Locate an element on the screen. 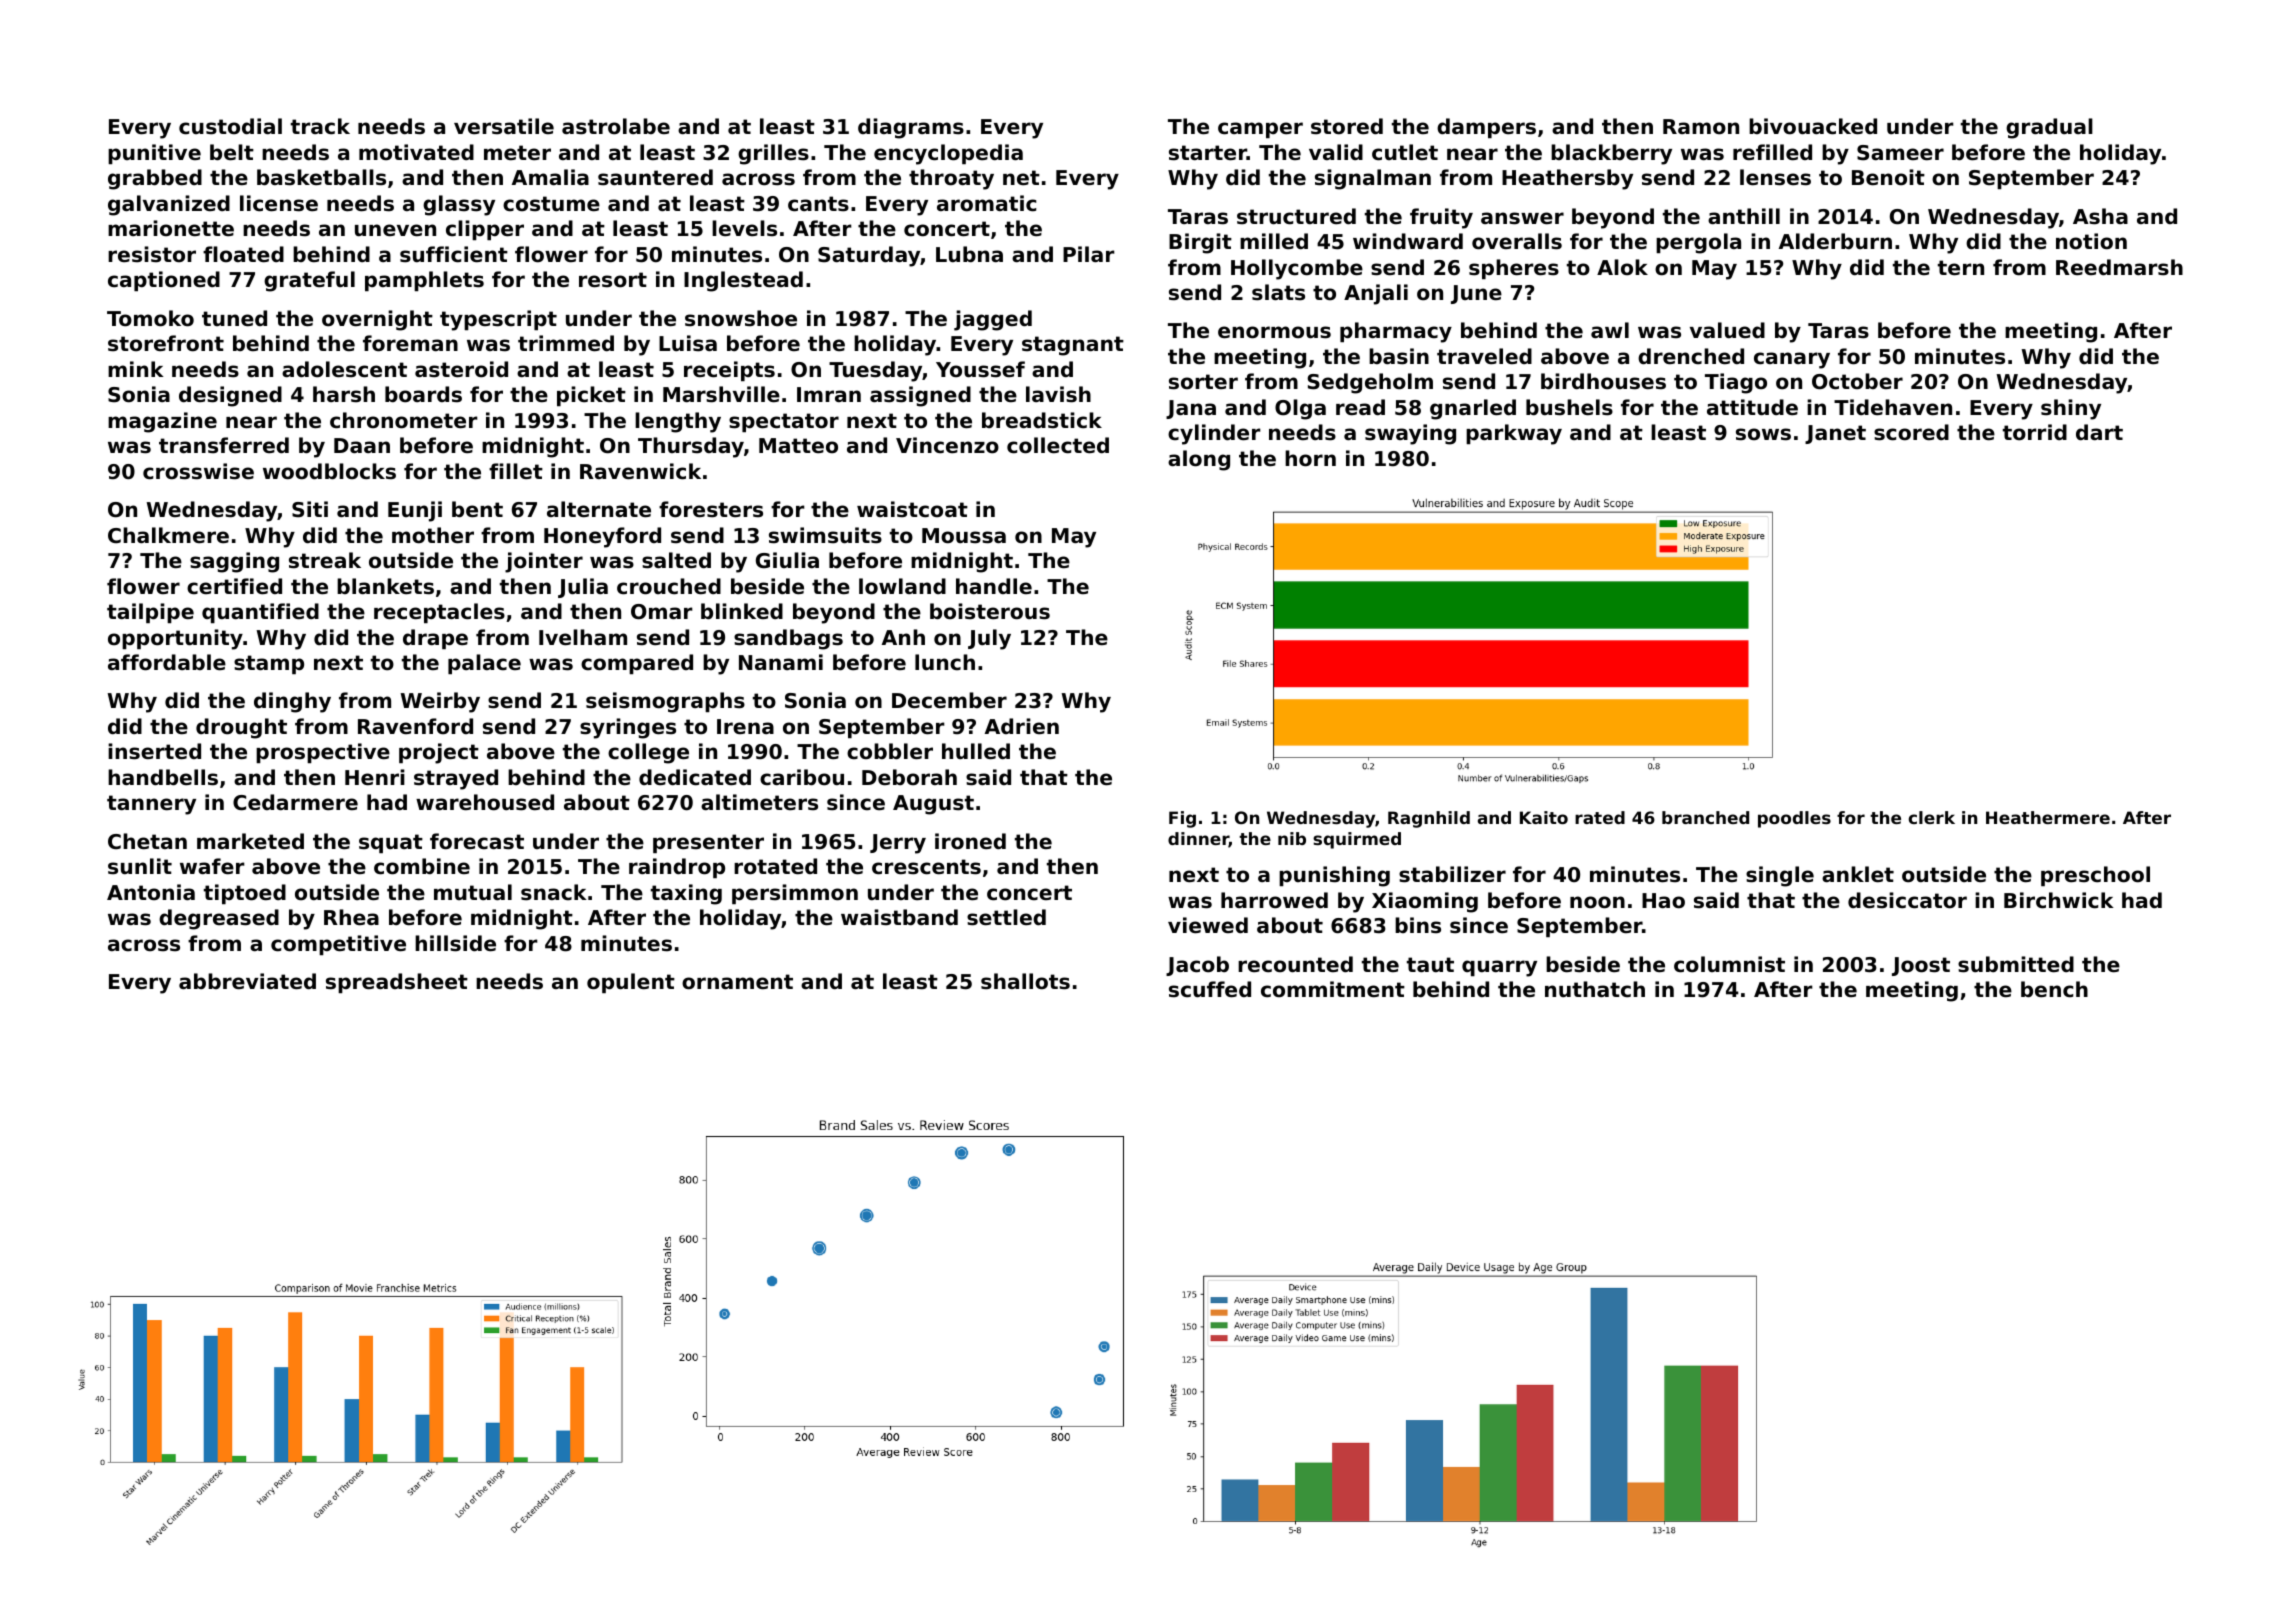 This screenshot has width=2292, height=1620. opulent is located at coordinates (631, 983).
